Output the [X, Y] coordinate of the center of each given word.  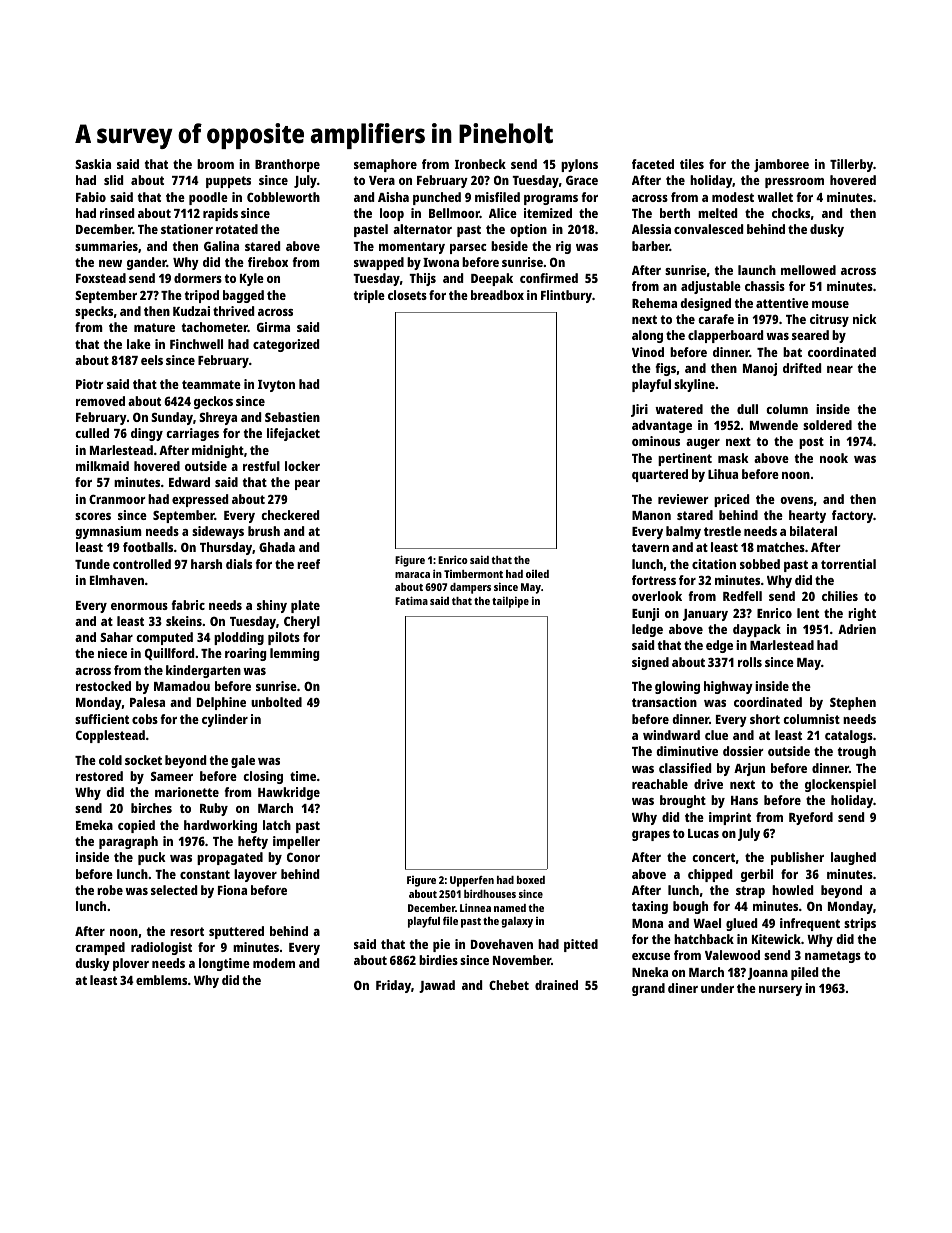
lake [139, 344]
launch [757, 270]
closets [407, 295]
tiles [692, 164]
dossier [743, 751]
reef [308, 564]
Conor [303, 857]
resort [187, 931]
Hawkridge [289, 793]
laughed [853, 858]
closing [263, 777]
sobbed [760, 564]
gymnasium [108, 532]
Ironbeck [480, 164]
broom [215, 164]
